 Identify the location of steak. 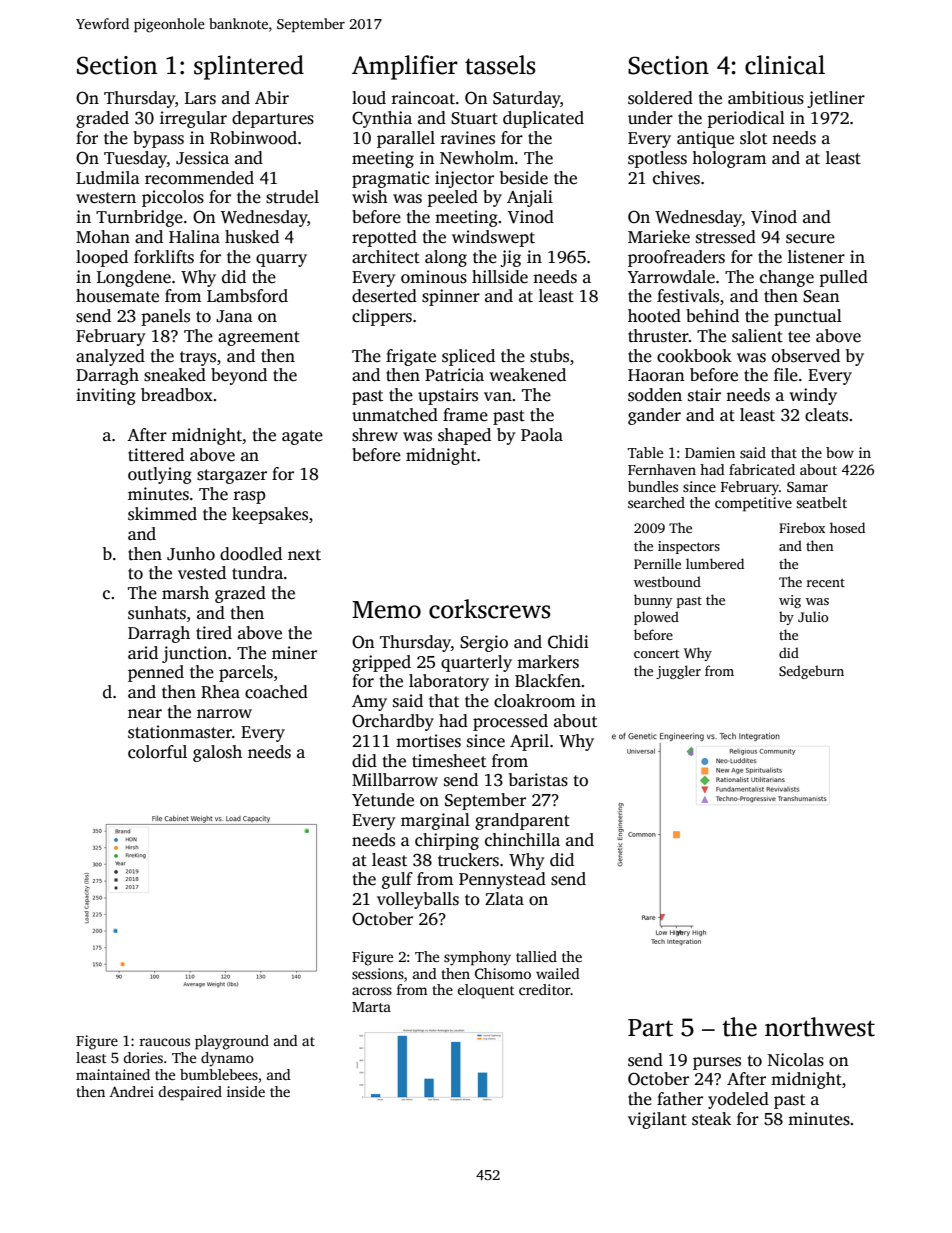
(711, 1119).
